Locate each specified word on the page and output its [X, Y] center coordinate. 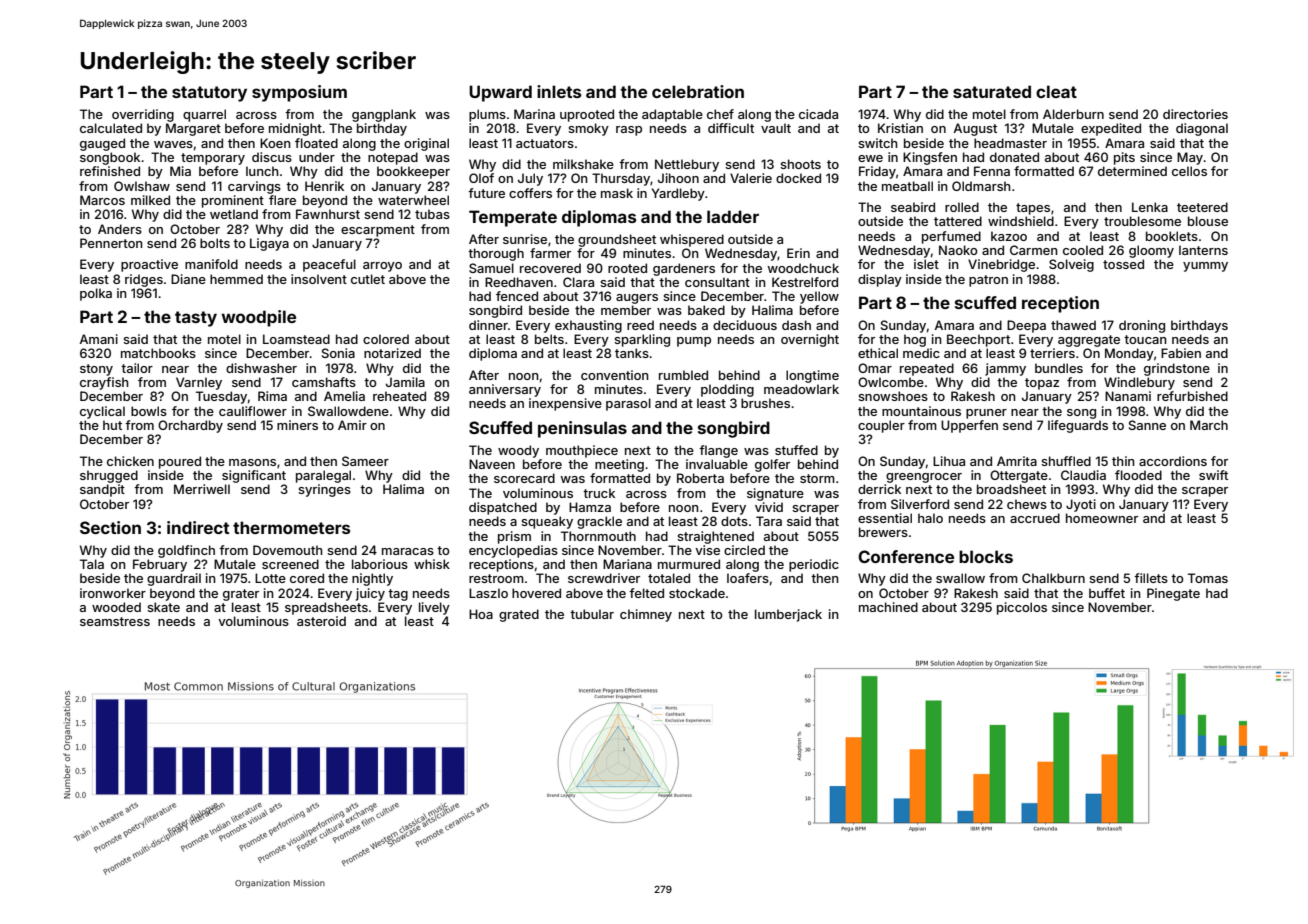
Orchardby [190, 426]
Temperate [513, 218]
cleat [1056, 91]
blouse [1208, 221]
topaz [1042, 384]
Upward [500, 93]
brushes [765, 403]
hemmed [236, 279]
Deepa [1026, 326]
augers [637, 299]
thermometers [291, 527]
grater [241, 595]
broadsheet [1011, 489]
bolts [215, 243]
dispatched [503, 508]
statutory [209, 94]
